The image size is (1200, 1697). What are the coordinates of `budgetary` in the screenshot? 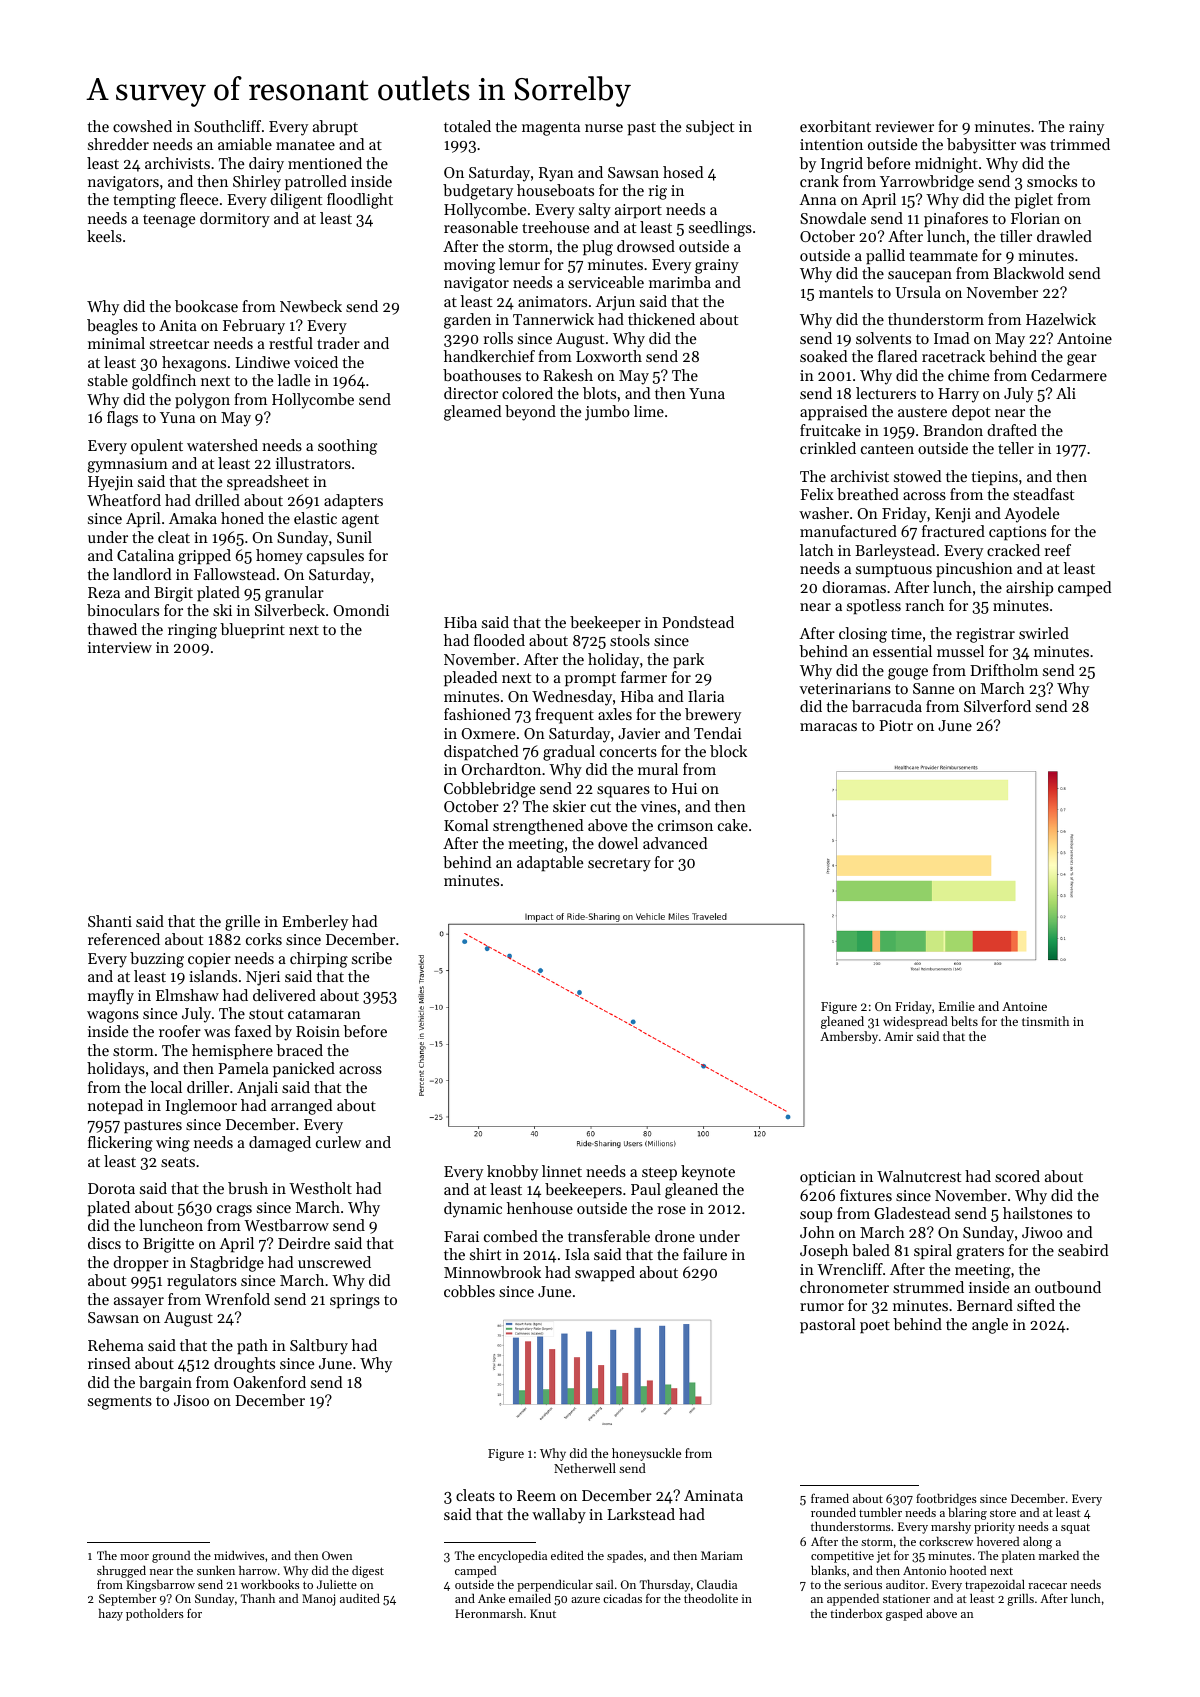 It's located at (478, 192).
